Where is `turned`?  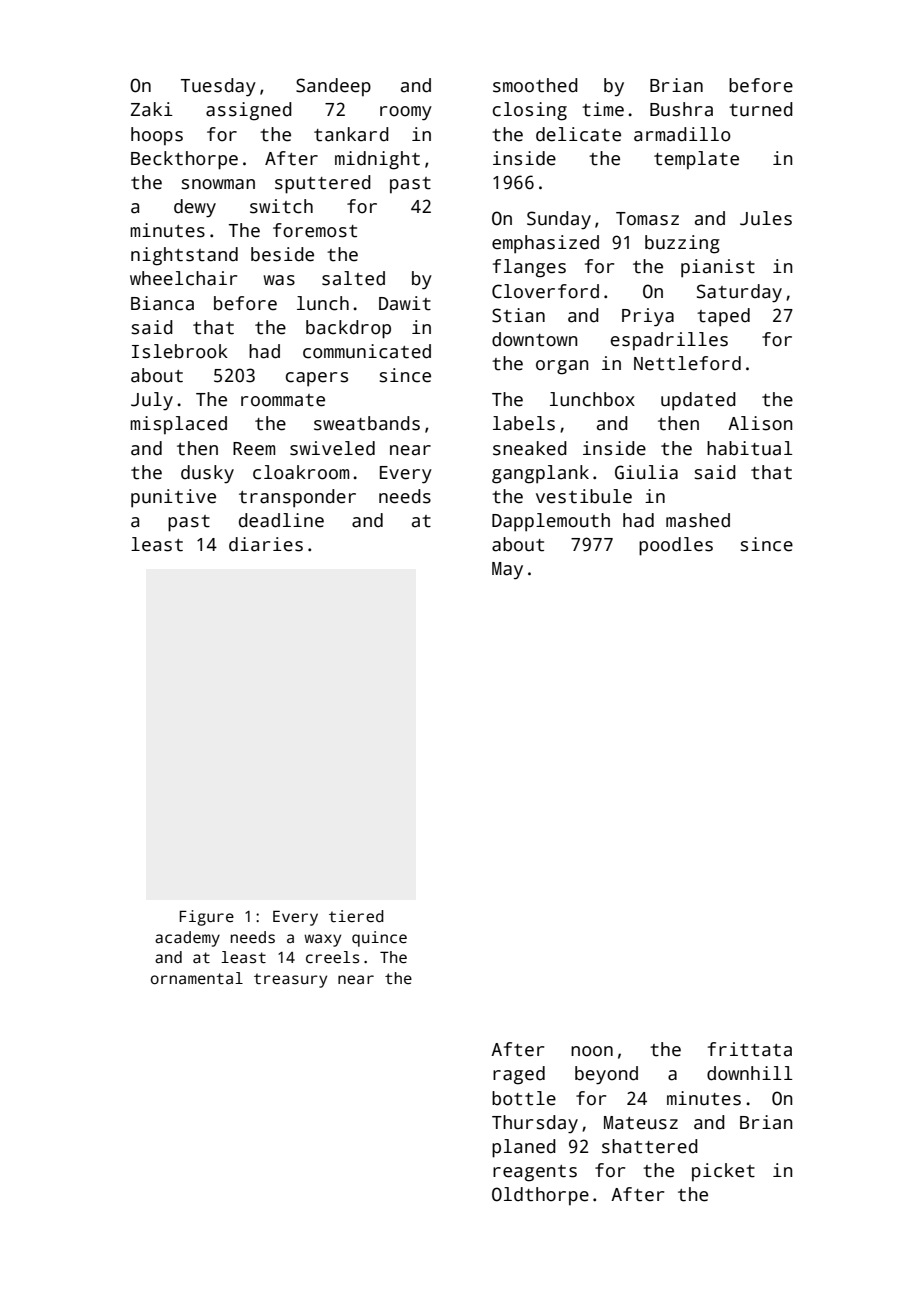 turned is located at coordinates (761, 109).
